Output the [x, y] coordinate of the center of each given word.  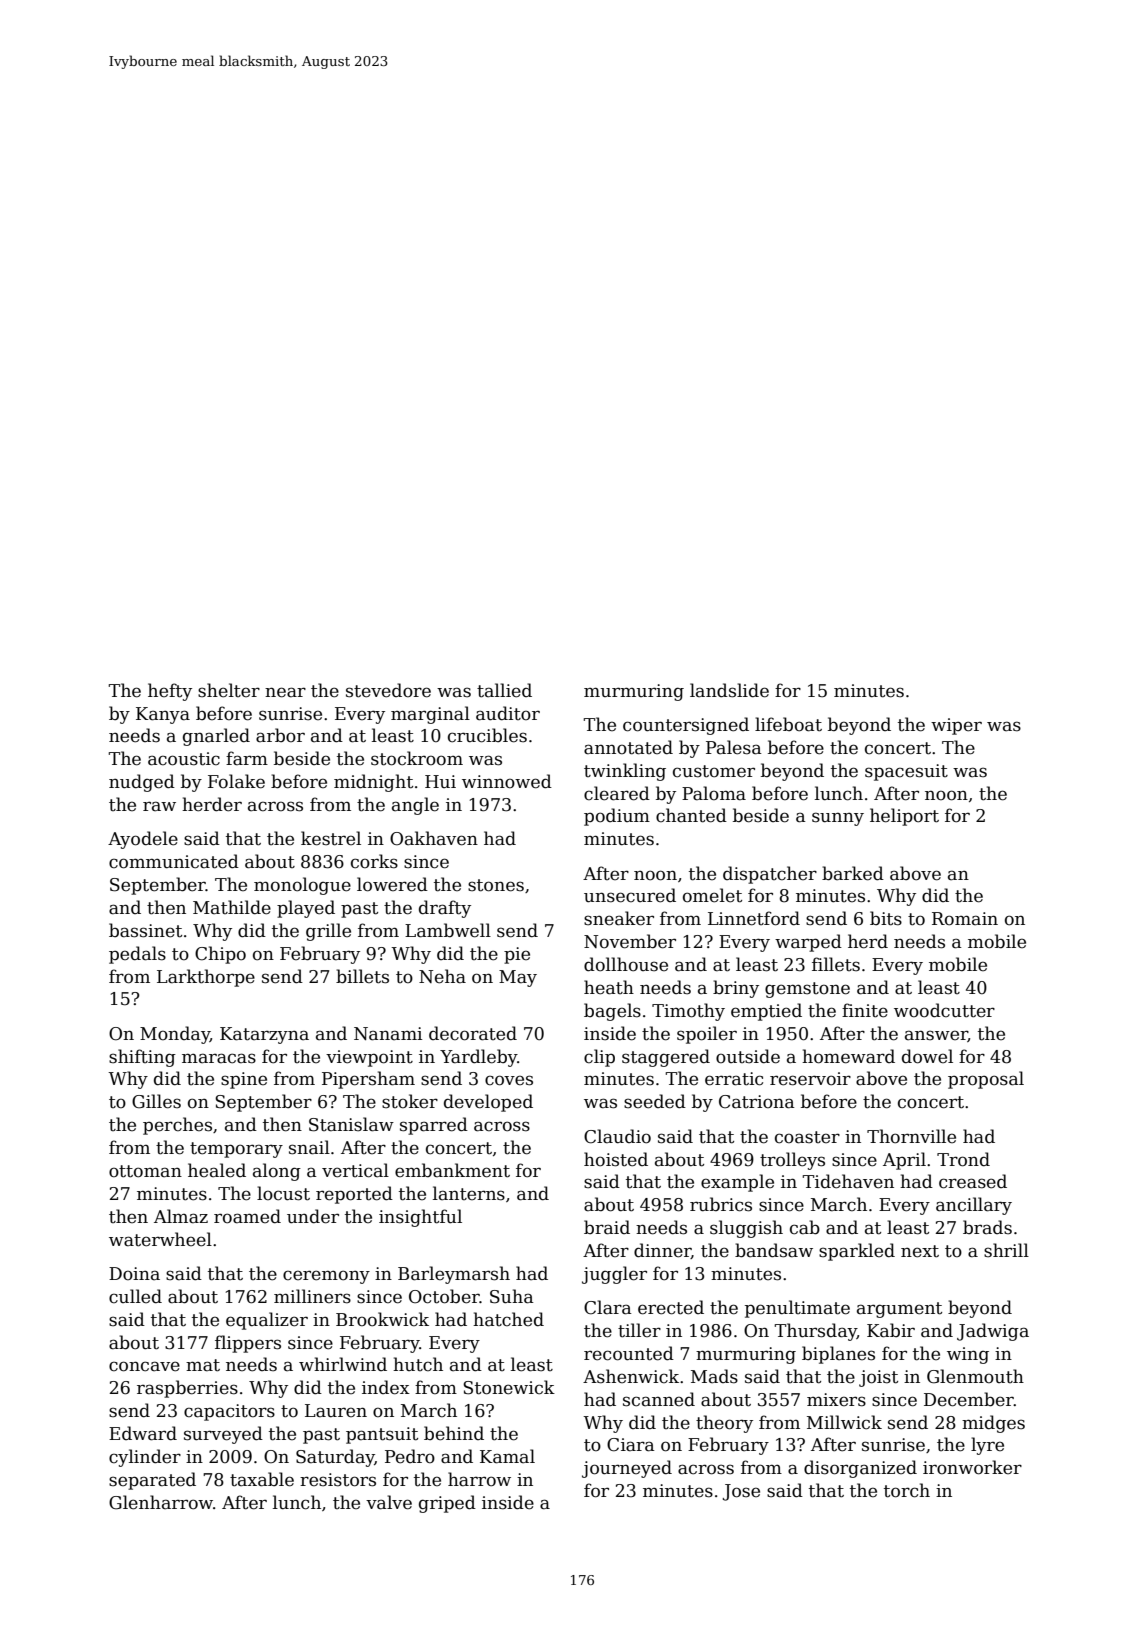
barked [853, 873]
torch [907, 1490]
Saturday [335, 1458]
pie [517, 955]
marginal [430, 715]
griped [447, 1504]
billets [362, 976]
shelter [229, 690]
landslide [729, 690]
